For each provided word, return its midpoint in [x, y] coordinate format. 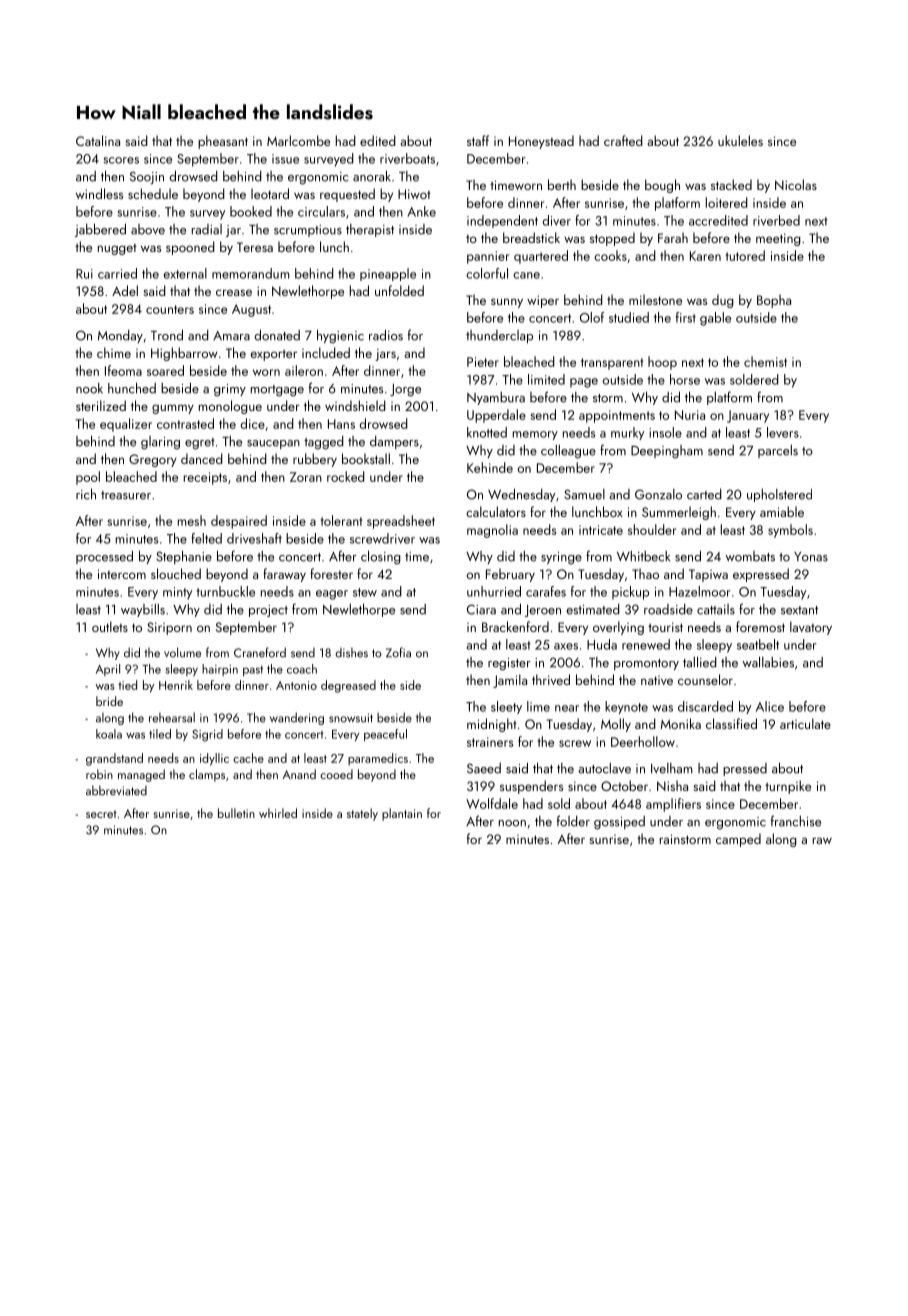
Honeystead [541, 142]
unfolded [399, 290]
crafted [623, 140]
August [251, 310]
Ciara [481, 609]
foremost [760, 626]
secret [101, 814]
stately [362, 814]
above [148, 229]
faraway [284, 575]
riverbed [776, 220]
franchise [796, 821]
